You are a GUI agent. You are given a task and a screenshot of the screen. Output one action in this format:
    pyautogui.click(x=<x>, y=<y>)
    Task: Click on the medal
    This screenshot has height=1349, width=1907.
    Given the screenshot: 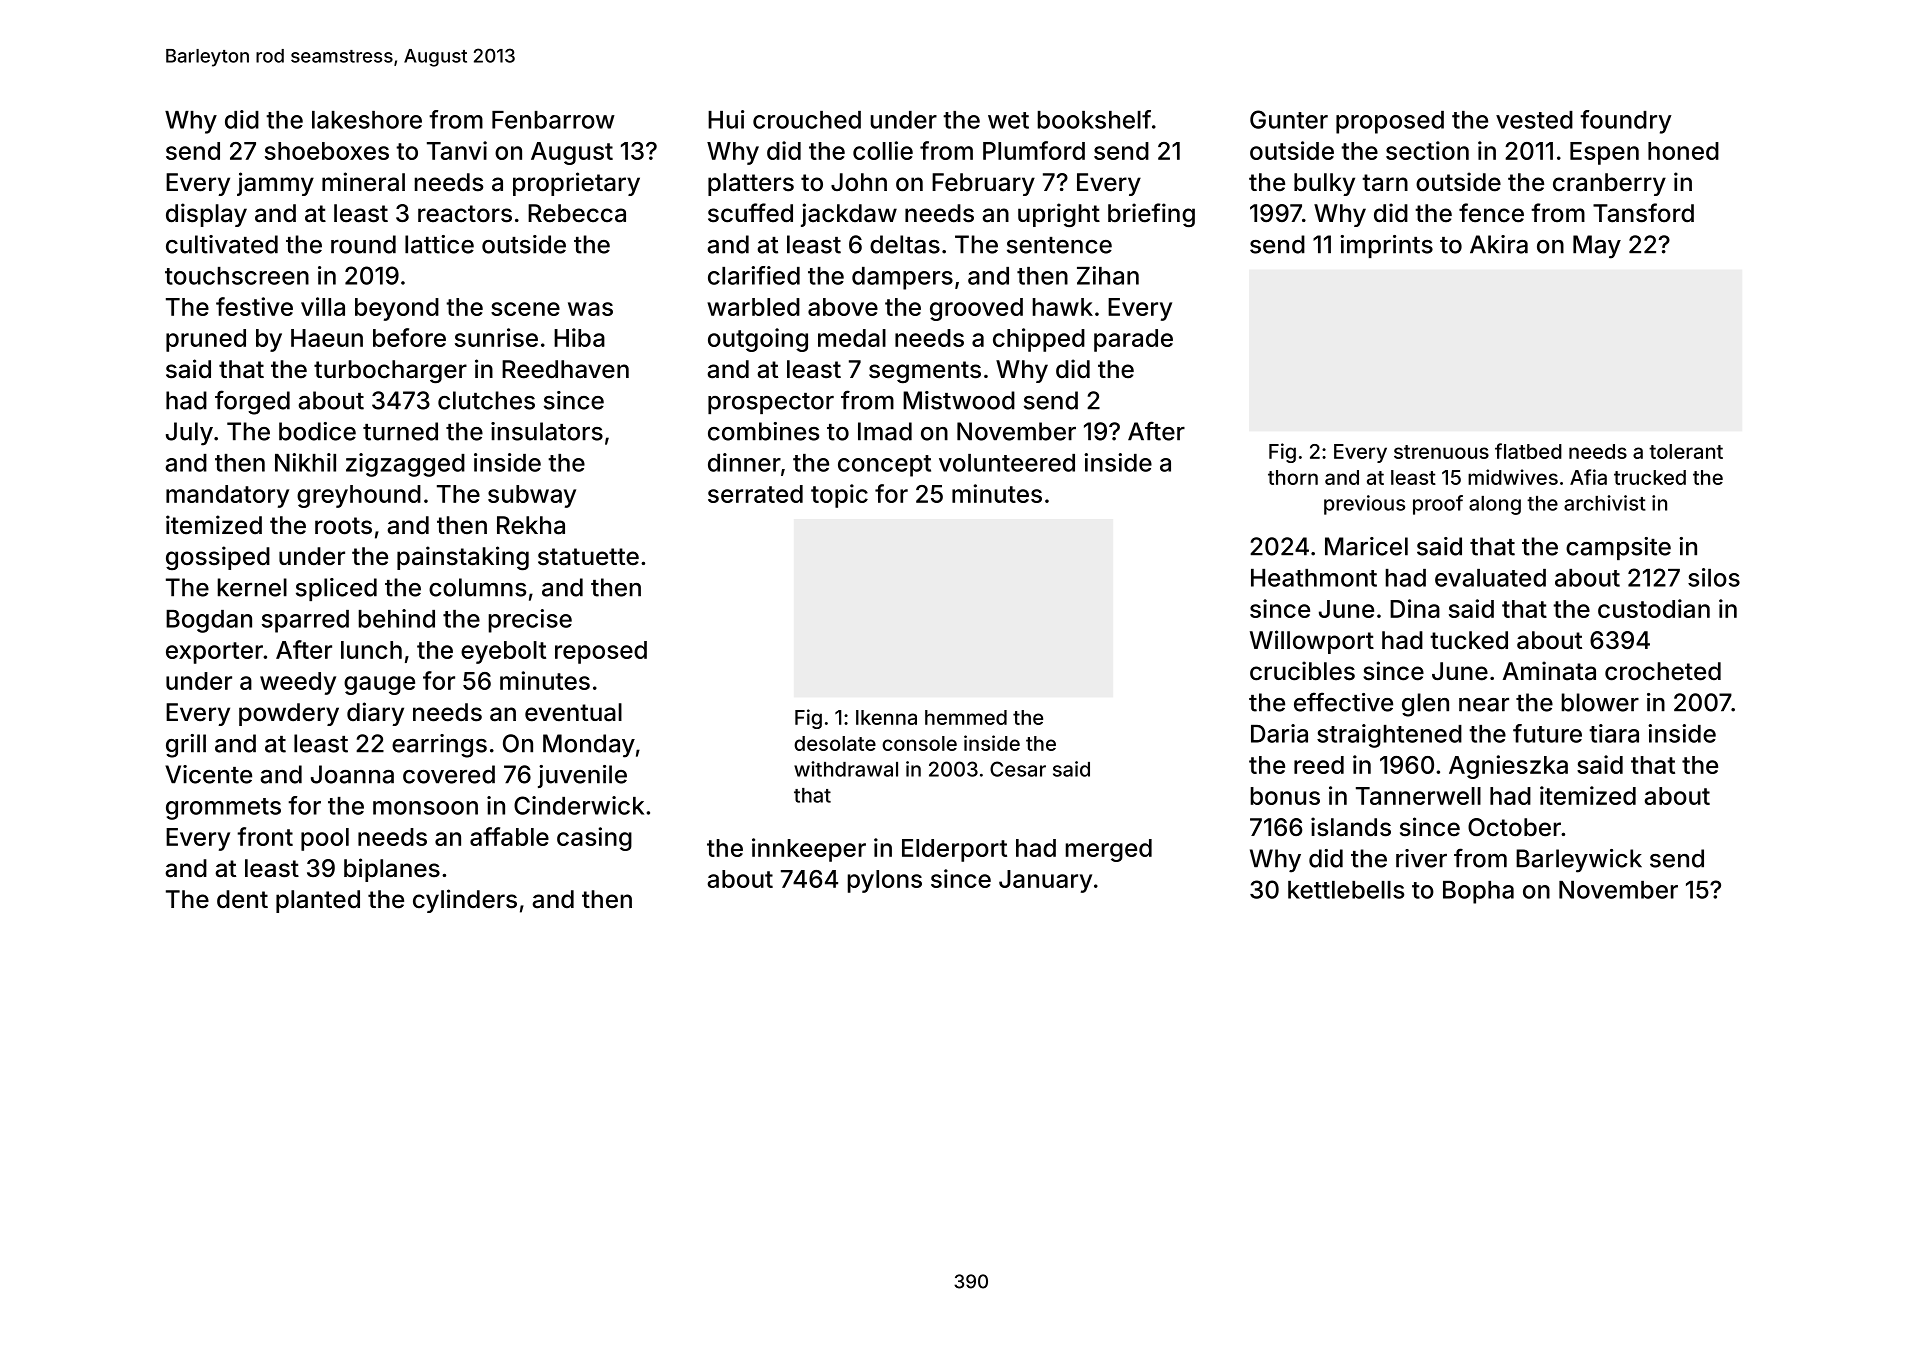 What is the action you would take?
    pyautogui.click(x=852, y=338)
